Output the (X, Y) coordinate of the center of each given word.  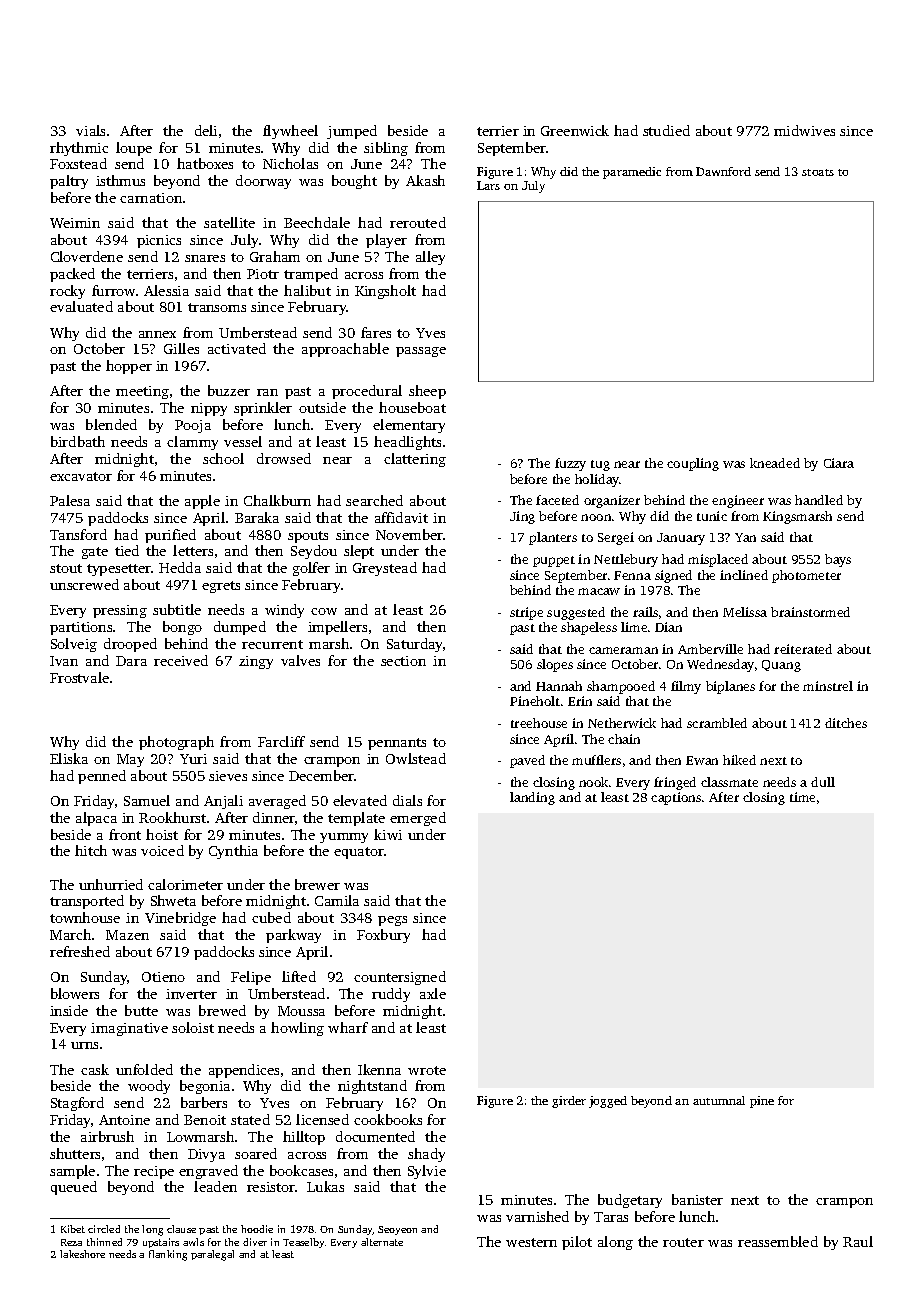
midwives (804, 130)
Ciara (839, 463)
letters (193, 550)
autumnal (719, 1100)
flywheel (290, 132)
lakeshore (82, 1254)
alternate (382, 1242)
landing (532, 798)
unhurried (111, 884)
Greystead (385, 569)
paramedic (632, 173)
